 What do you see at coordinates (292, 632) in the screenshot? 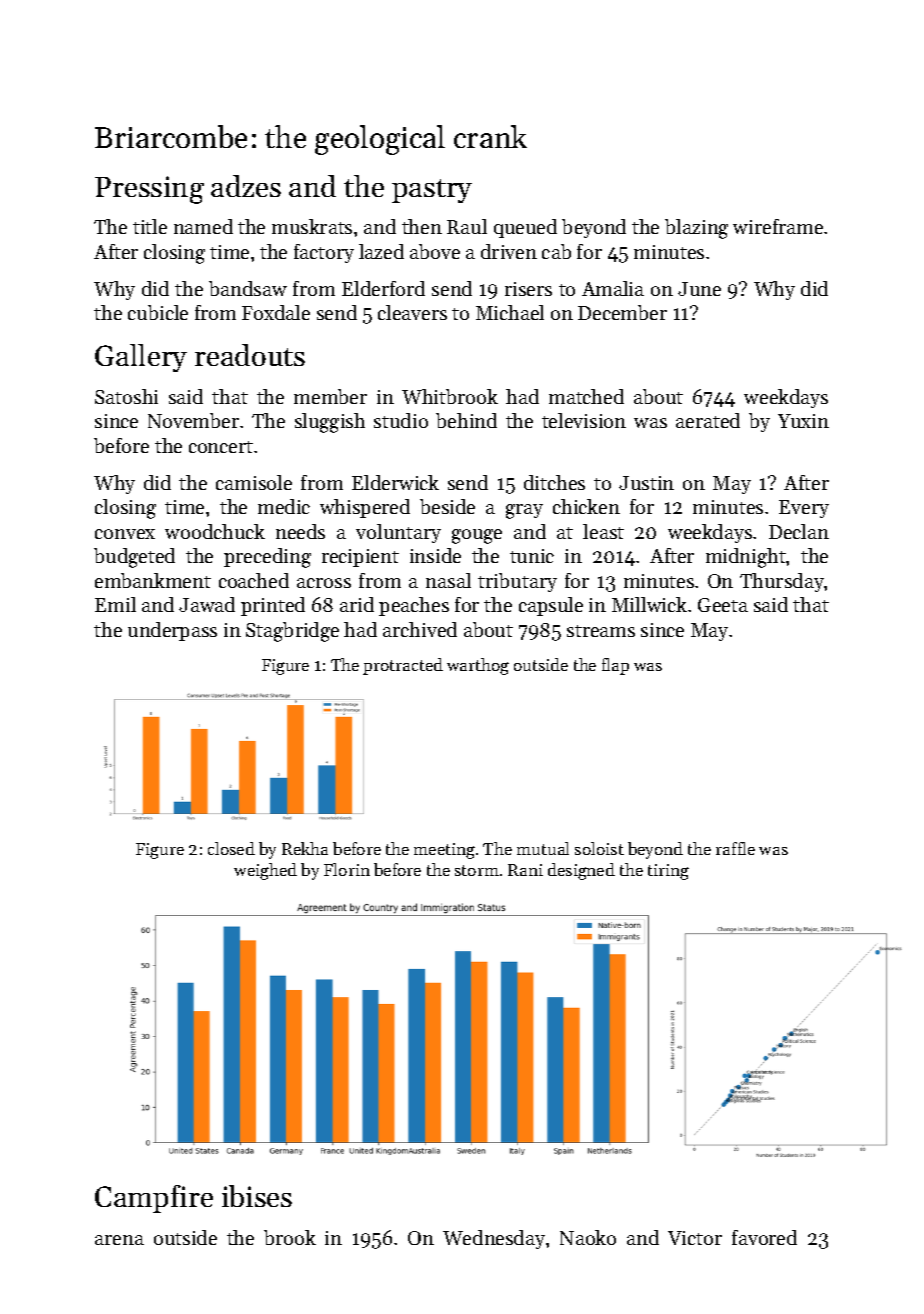
I see `Stagbridge` at bounding box center [292, 632].
